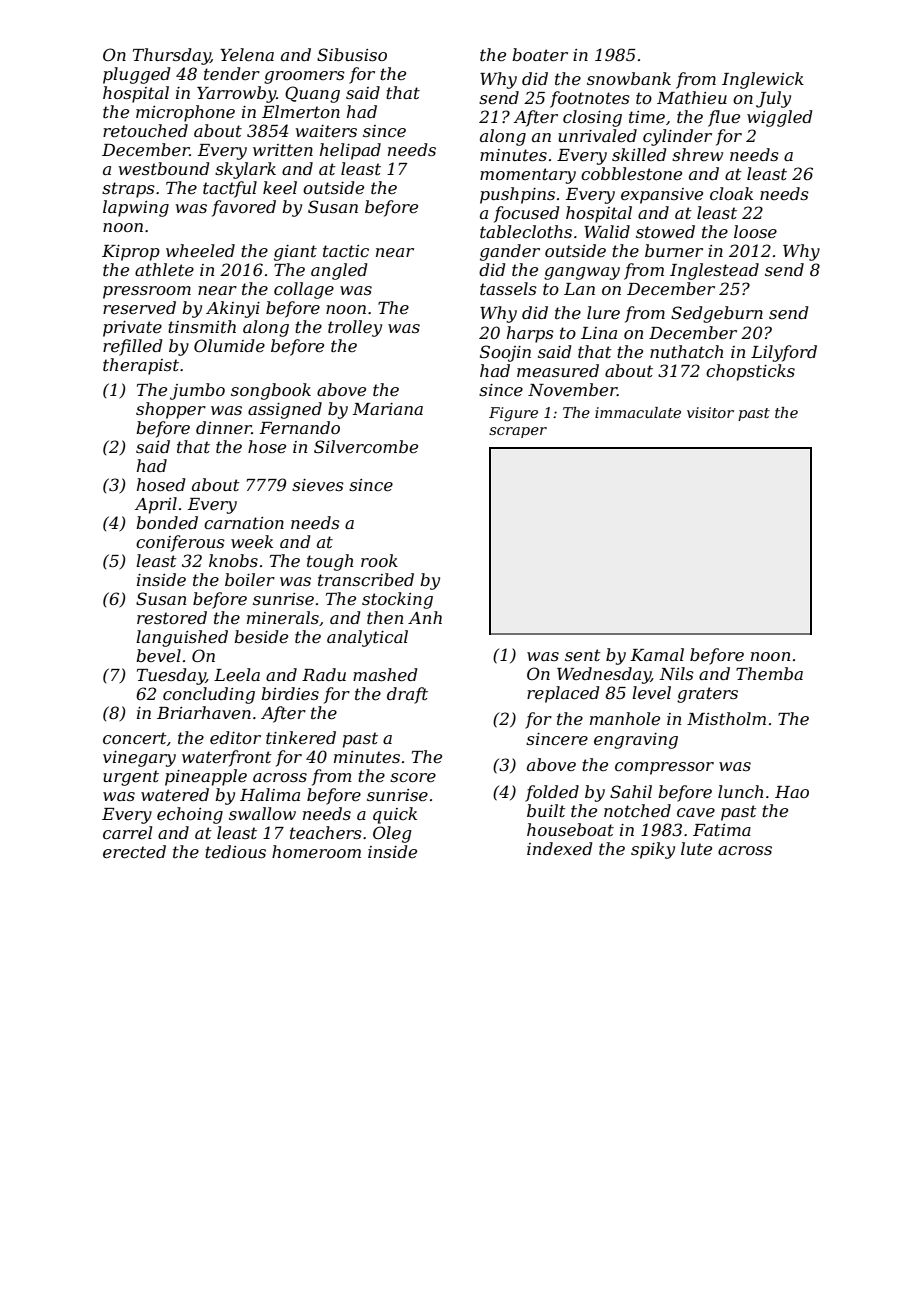  What do you see at coordinates (136, 208) in the screenshot?
I see `lapwing` at bounding box center [136, 208].
